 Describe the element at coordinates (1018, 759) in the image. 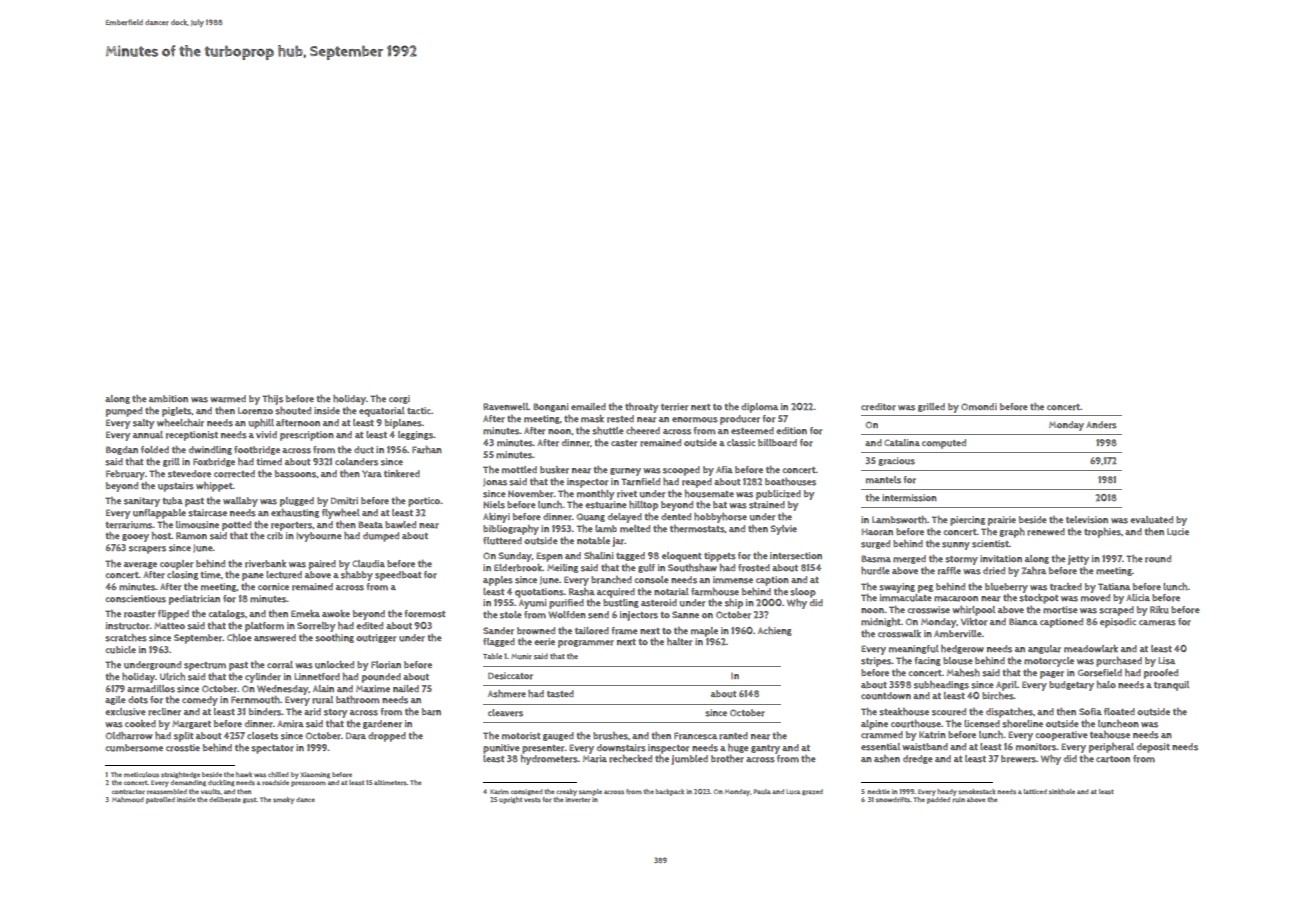

I see `brewers` at that location.
